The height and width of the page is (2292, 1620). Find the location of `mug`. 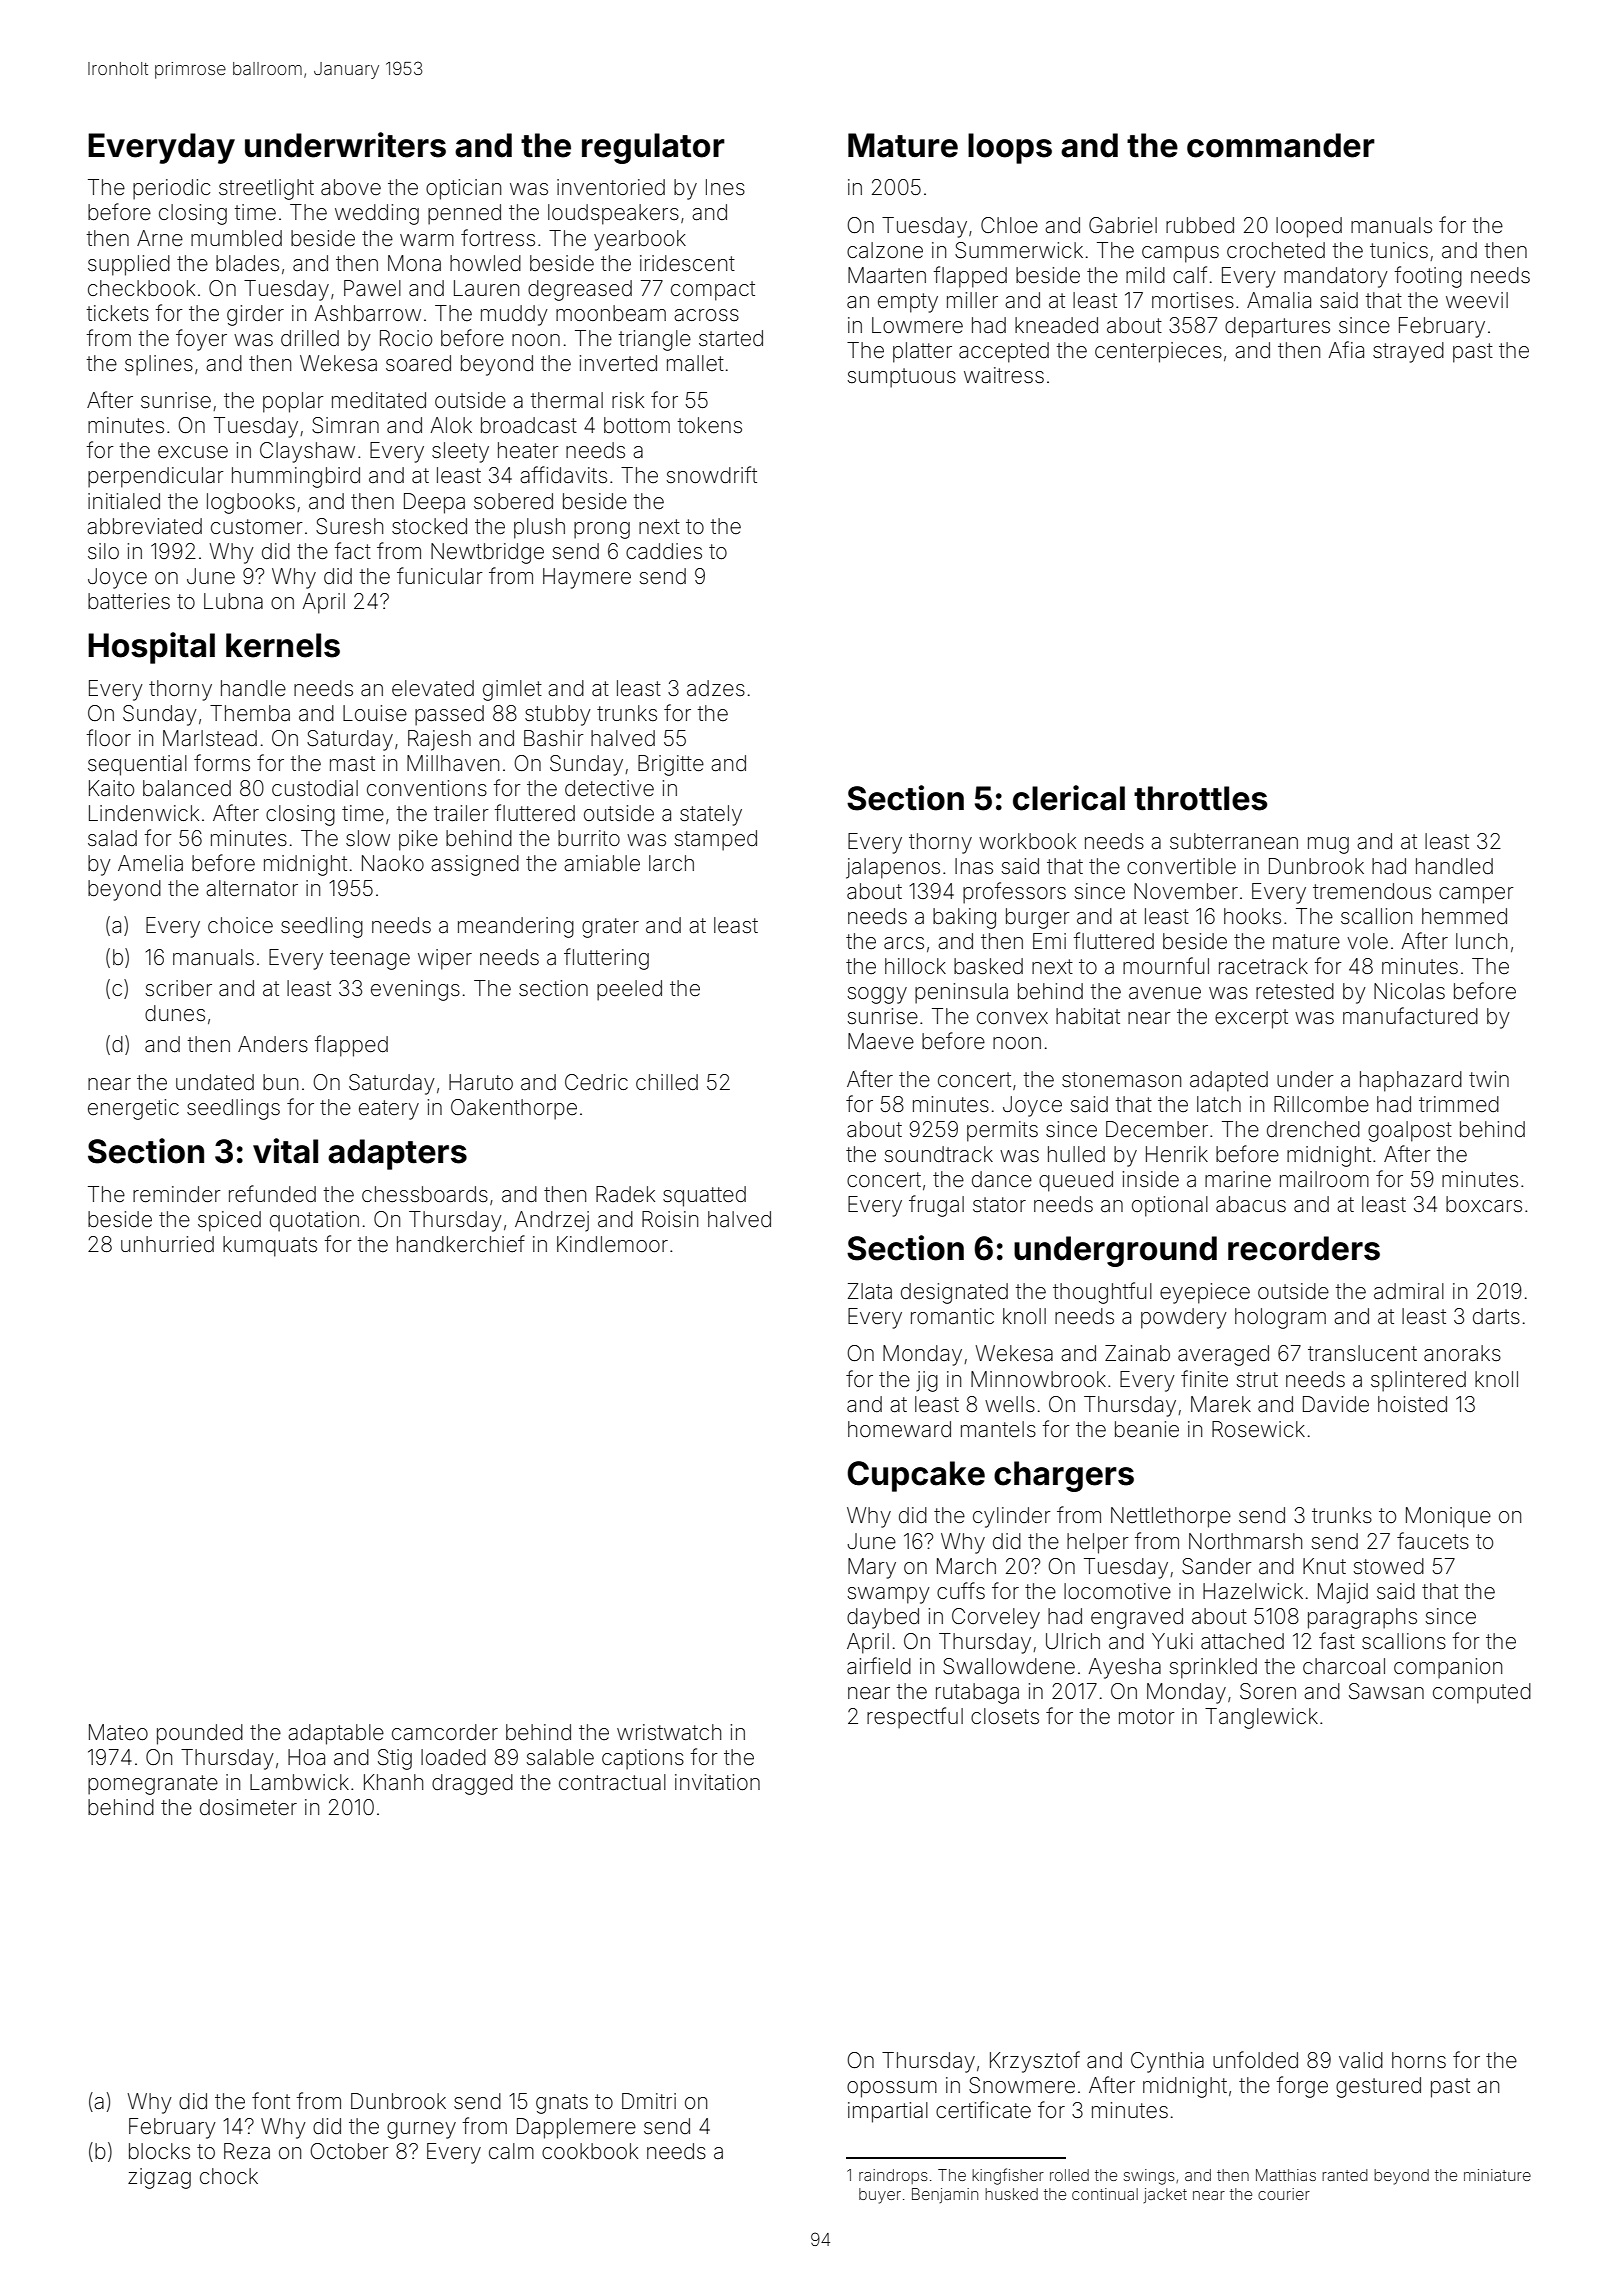

mug is located at coordinates (1328, 845).
